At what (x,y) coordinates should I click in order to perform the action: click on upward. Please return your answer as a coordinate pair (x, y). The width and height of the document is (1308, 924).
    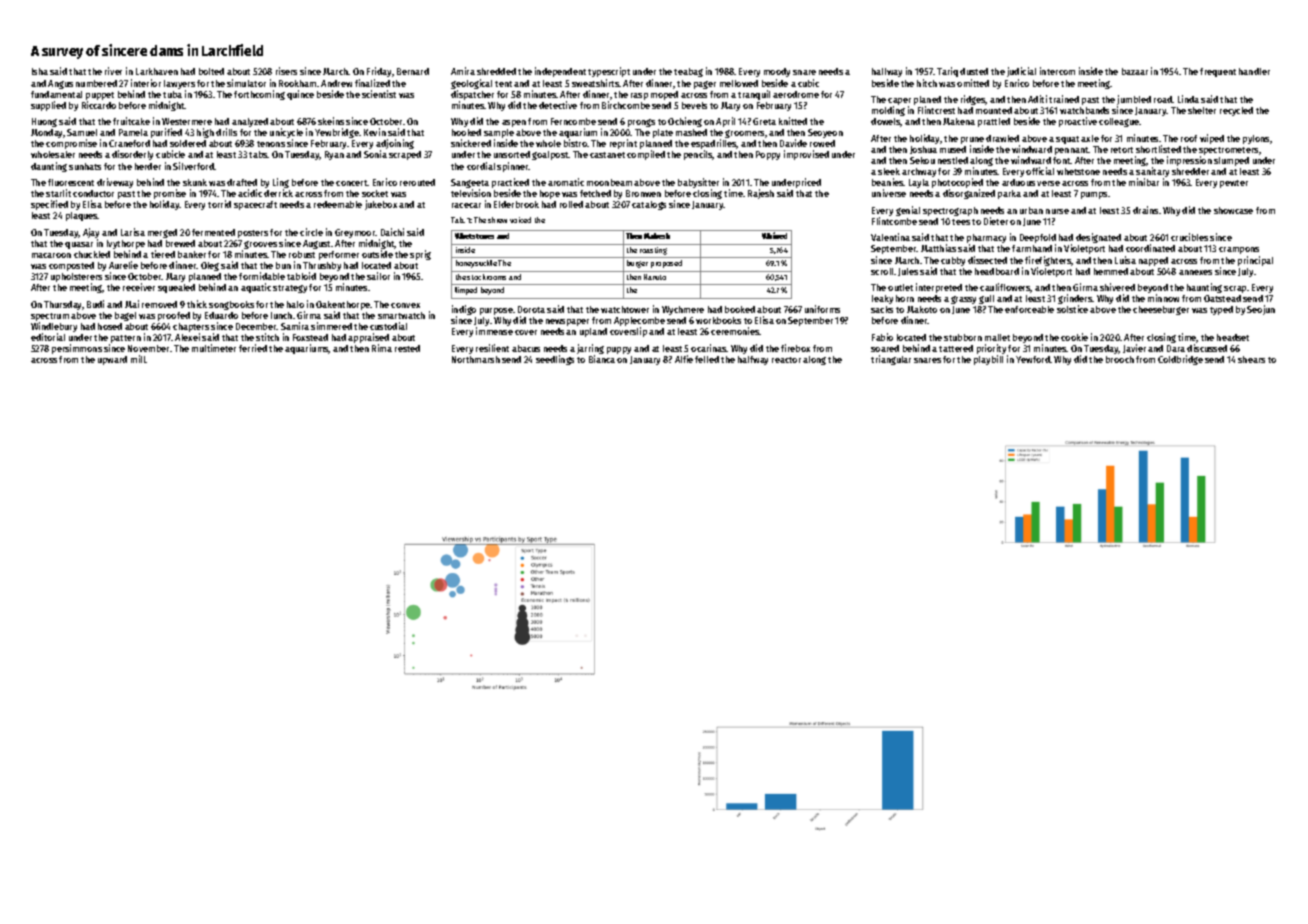
    Looking at the image, I should click on (112, 360).
